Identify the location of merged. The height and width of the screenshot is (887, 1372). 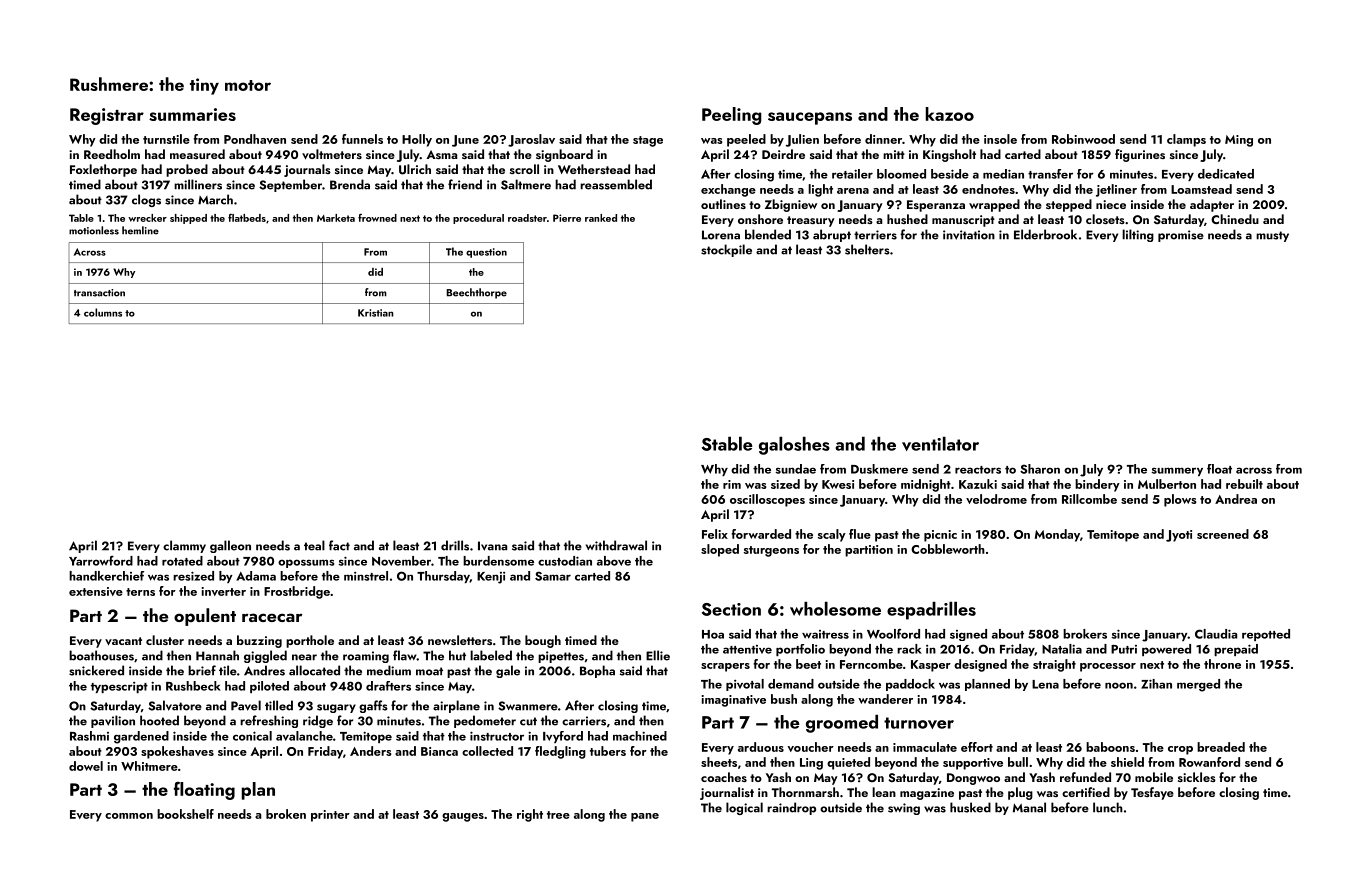
(1198, 685).
